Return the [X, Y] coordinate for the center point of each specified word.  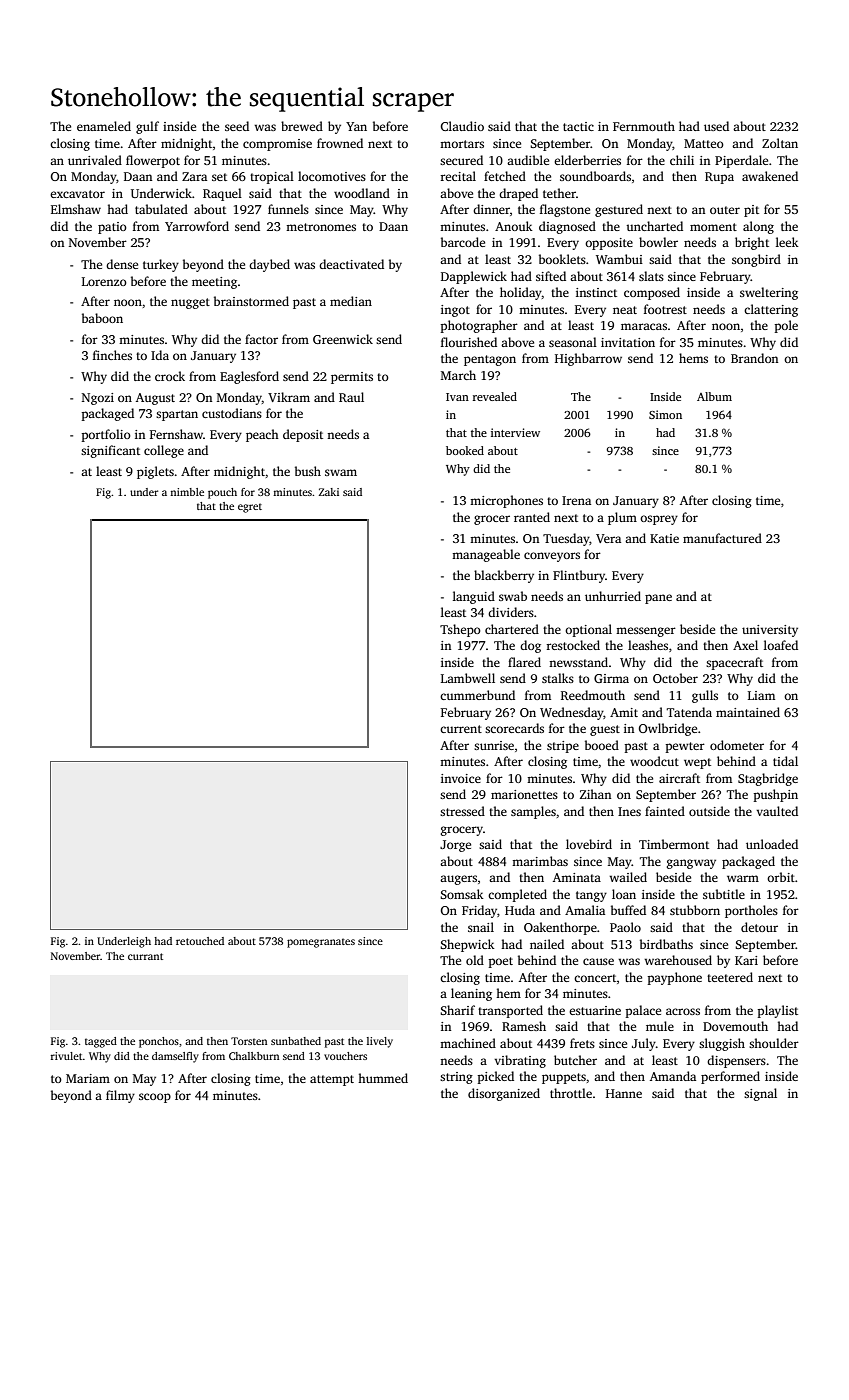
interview [515, 432]
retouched [200, 941]
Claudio [462, 126]
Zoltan [780, 143]
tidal [785, 761]
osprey [659, 520]
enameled [104, 126]
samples [533, 812]
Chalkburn [254, 1056]
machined [468, 1043]
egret [250, 508]
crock [170, 376]
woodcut [654, 761]
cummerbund [477, 695]
